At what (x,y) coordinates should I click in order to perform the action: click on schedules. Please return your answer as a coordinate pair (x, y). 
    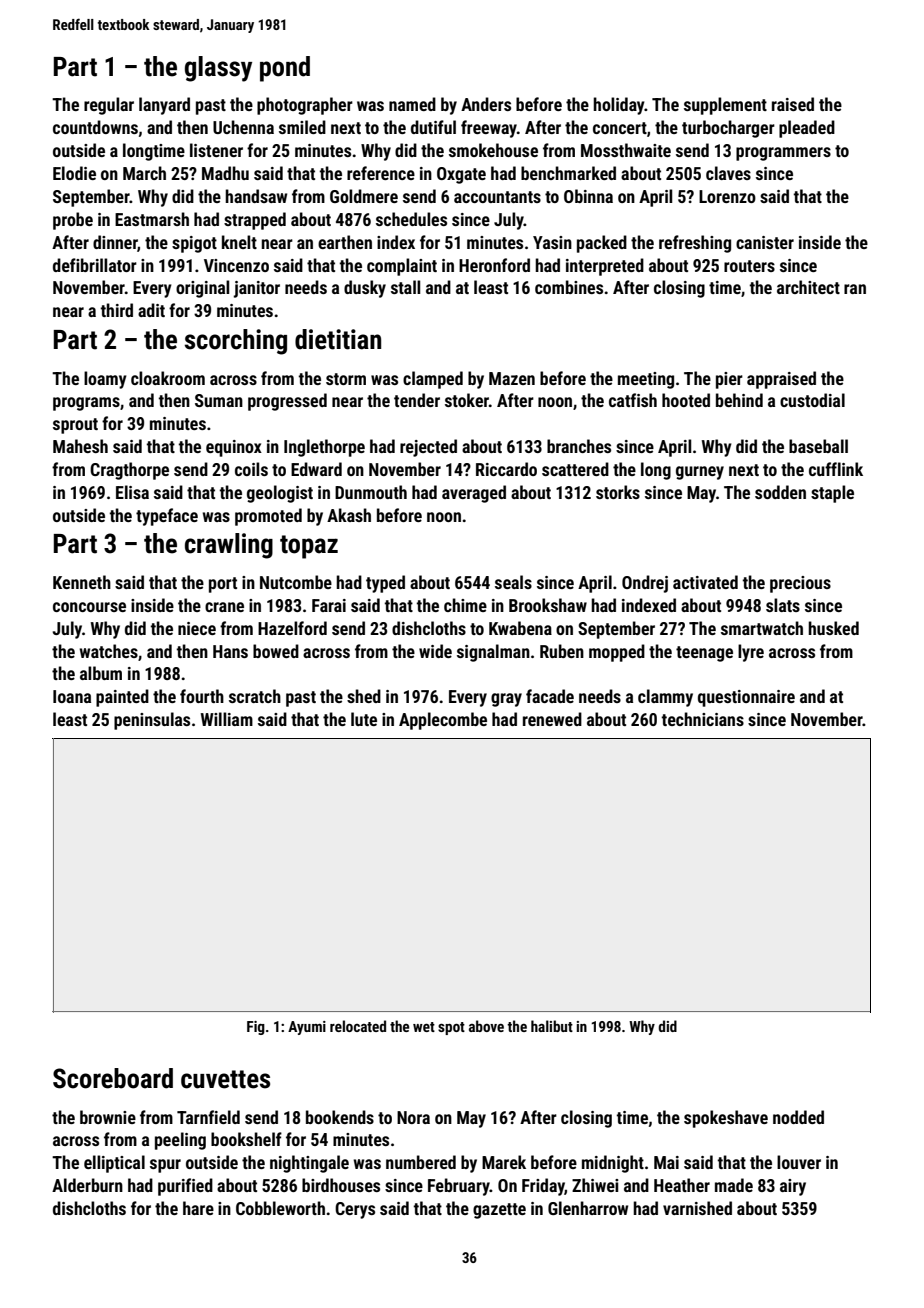
    Looking at the image, I should click on (411, 219).
